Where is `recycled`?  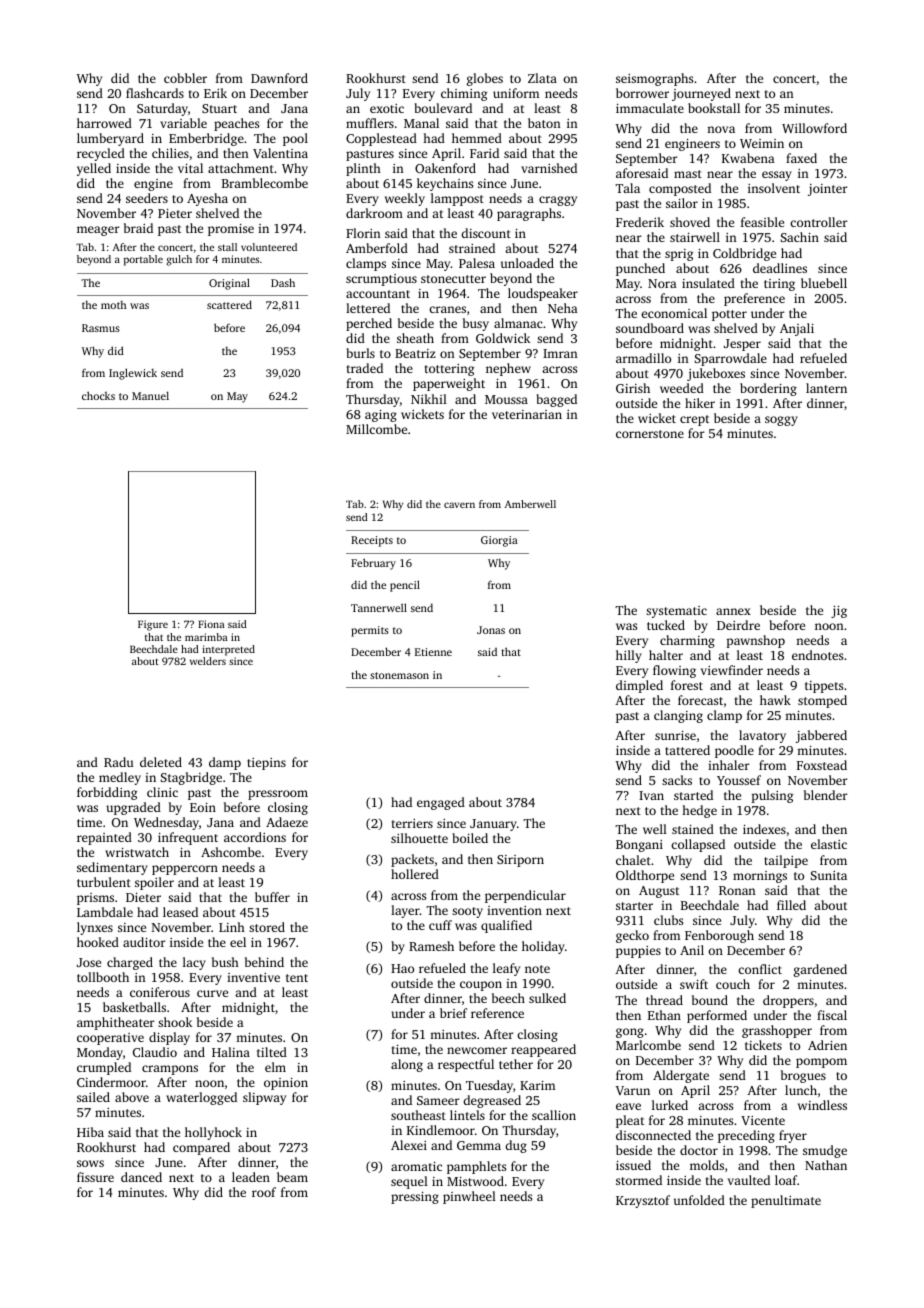
recycled is located at coordinates (101, 154).
